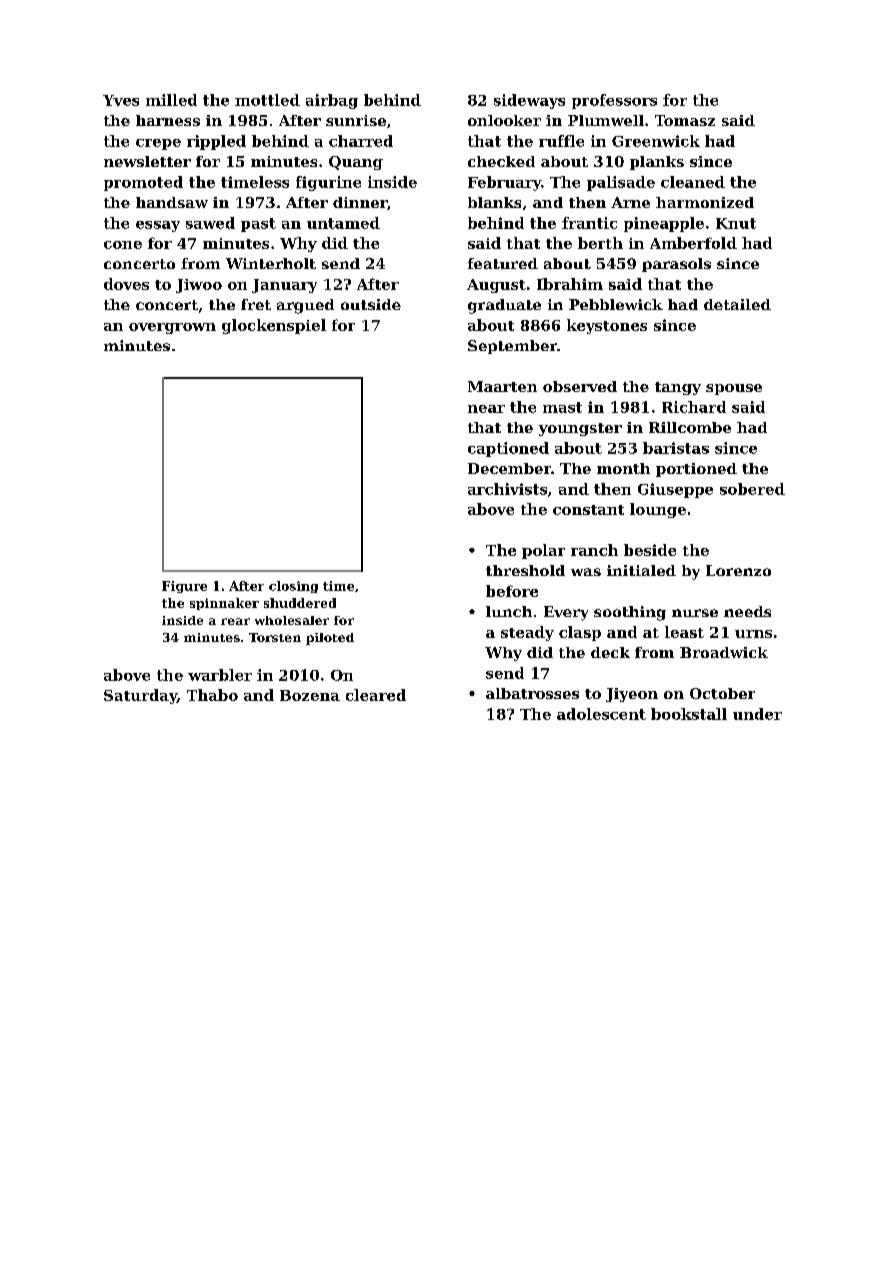 The height and width of the screenshot is (1261, 889). I want to click on lounge, so click(658, 510).
